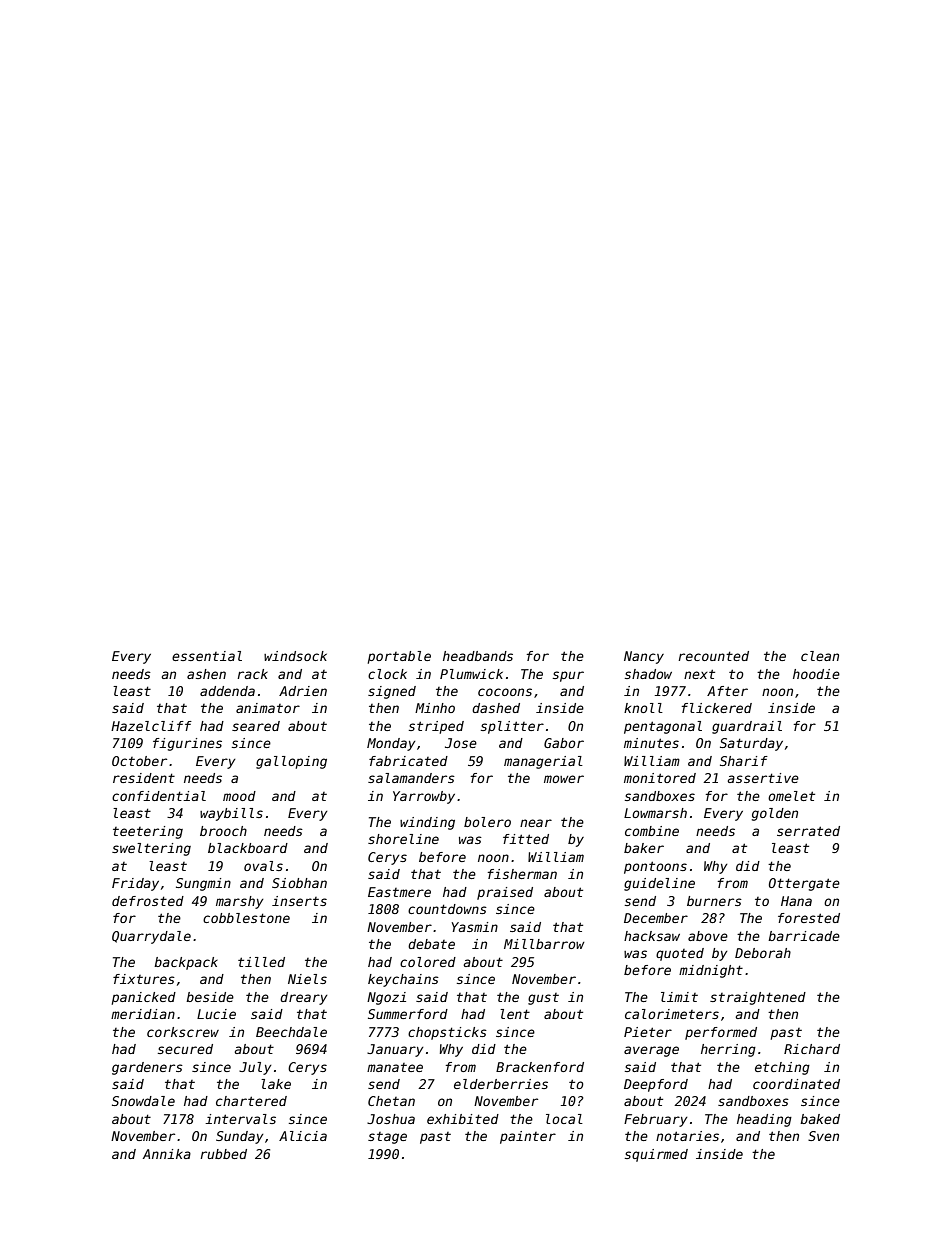 This page has height=1233, width=952. What do you see at coordinates (714, 901) in the page?
I see `burners` at bounding box center [714, 901].
